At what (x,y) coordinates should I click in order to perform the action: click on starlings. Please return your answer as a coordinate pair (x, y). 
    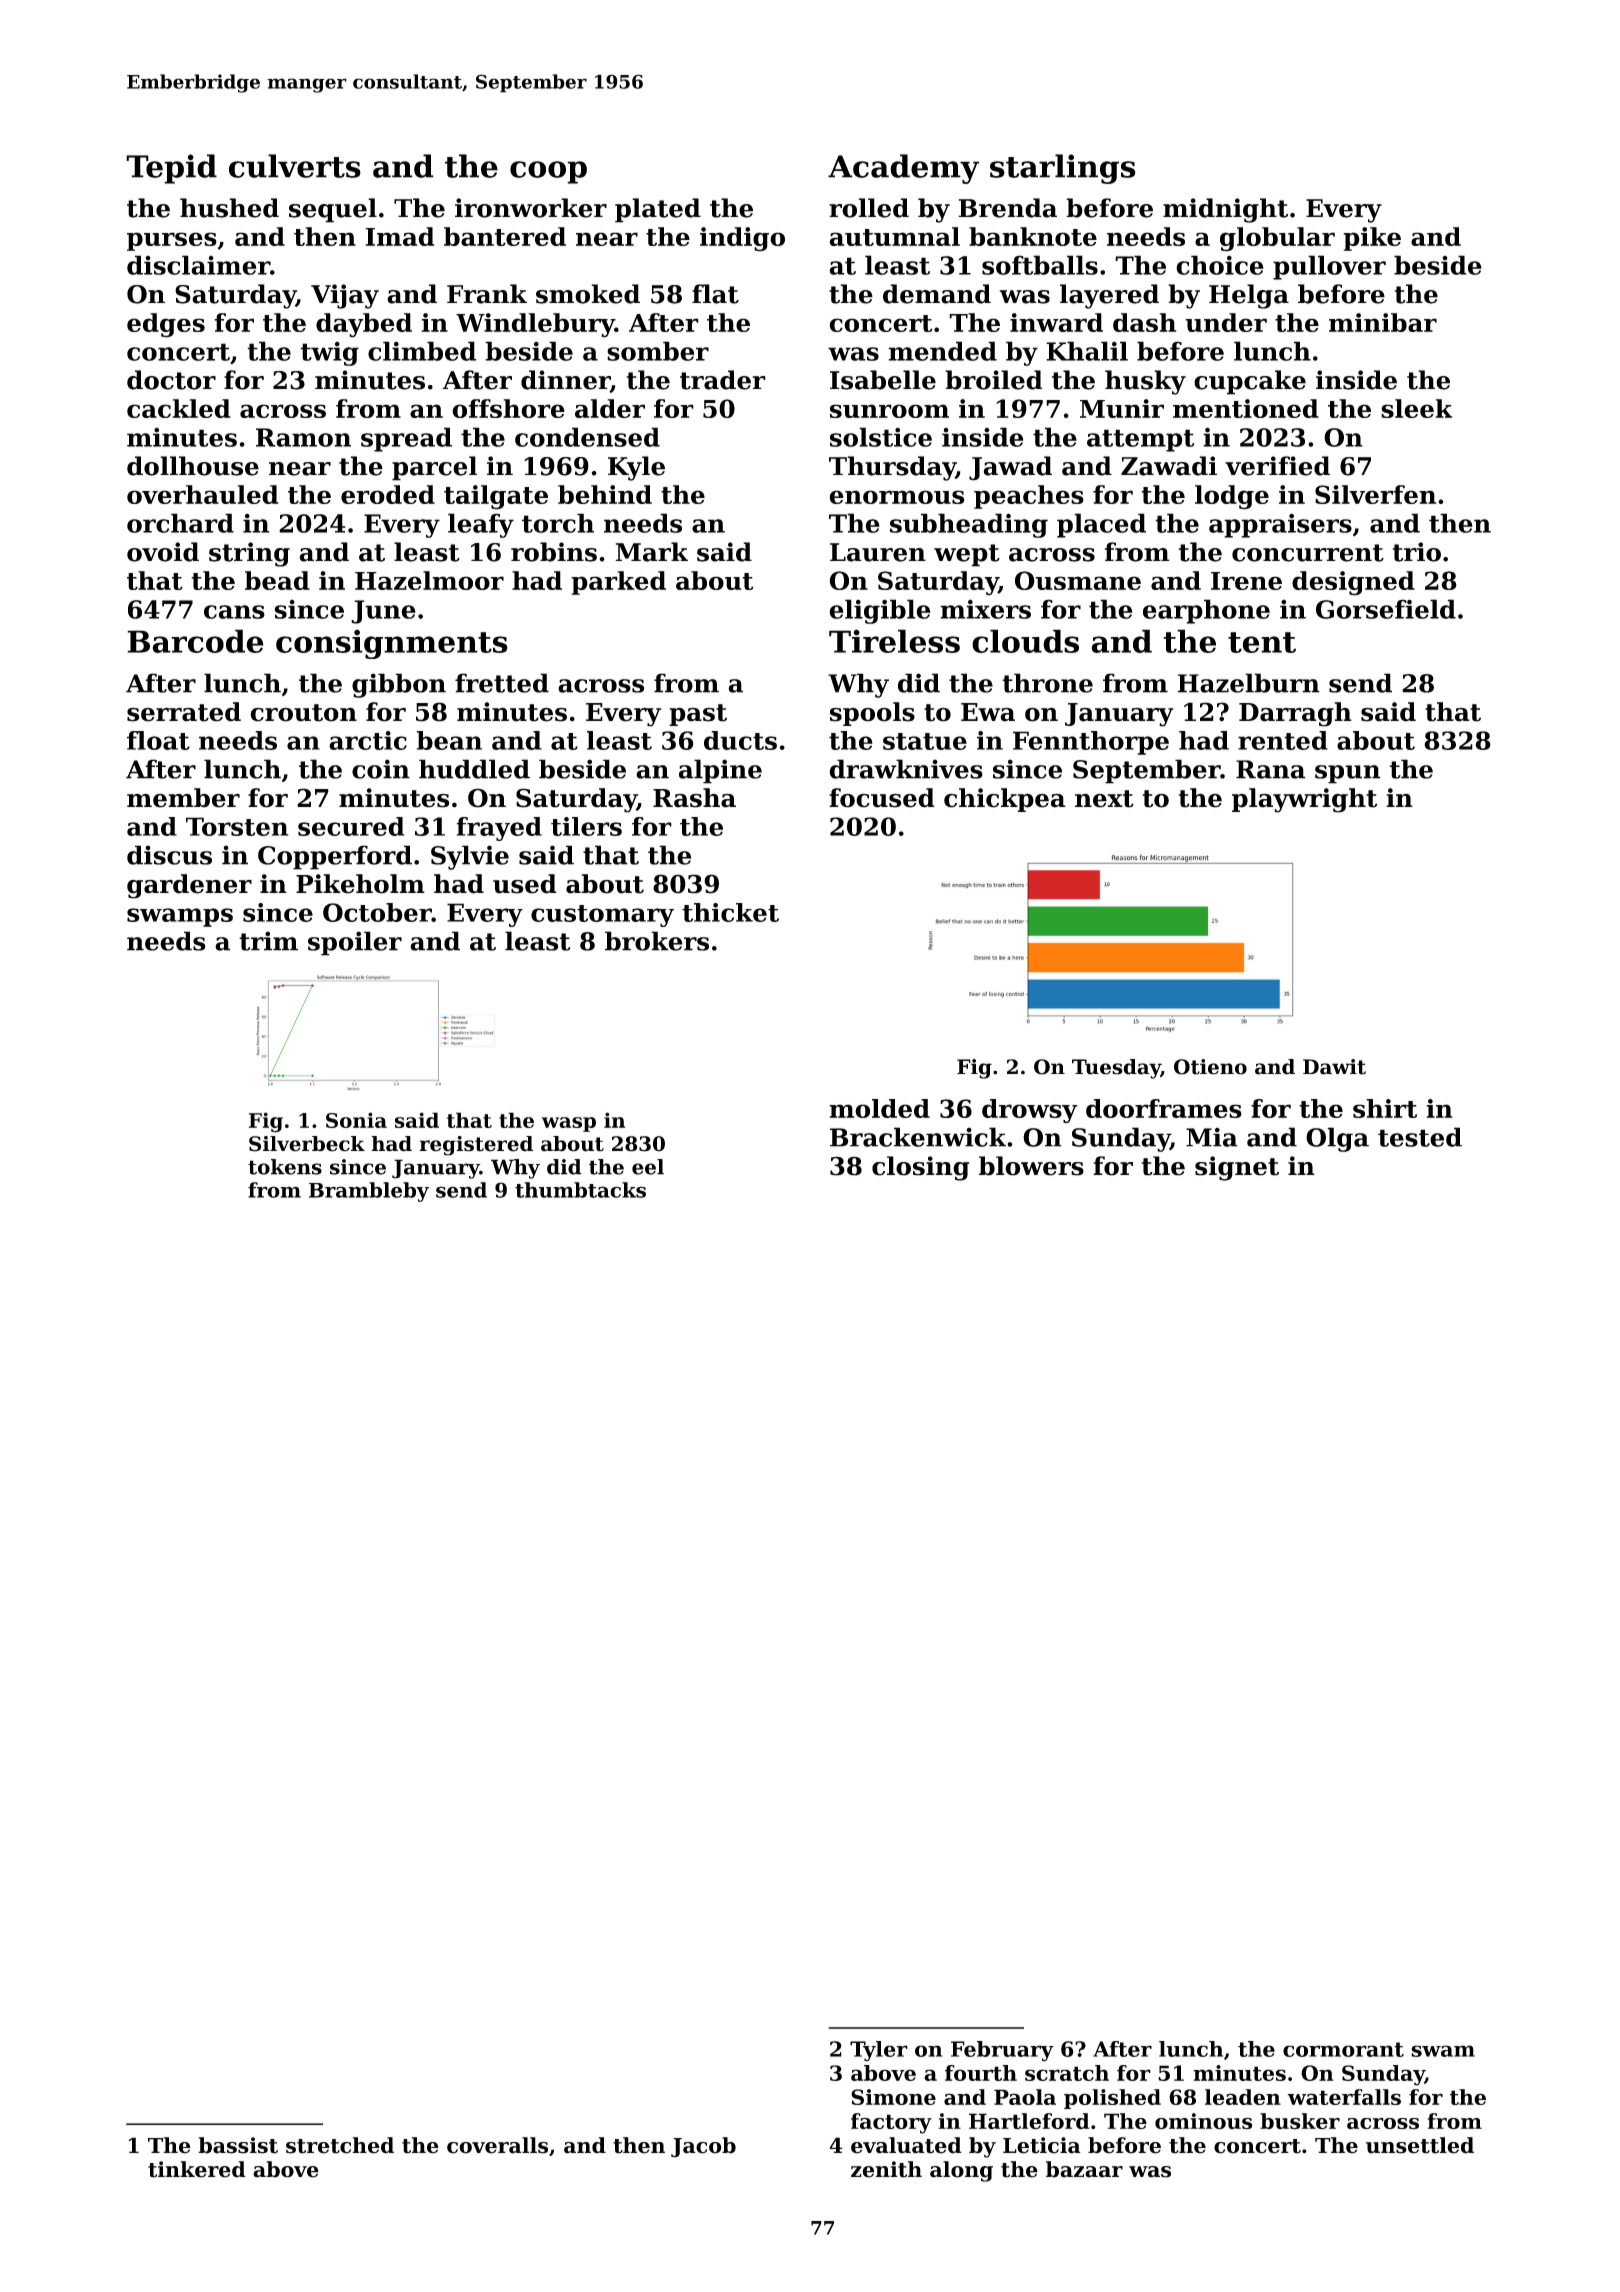
    Looking at the image, I should click on (1063, 169).
